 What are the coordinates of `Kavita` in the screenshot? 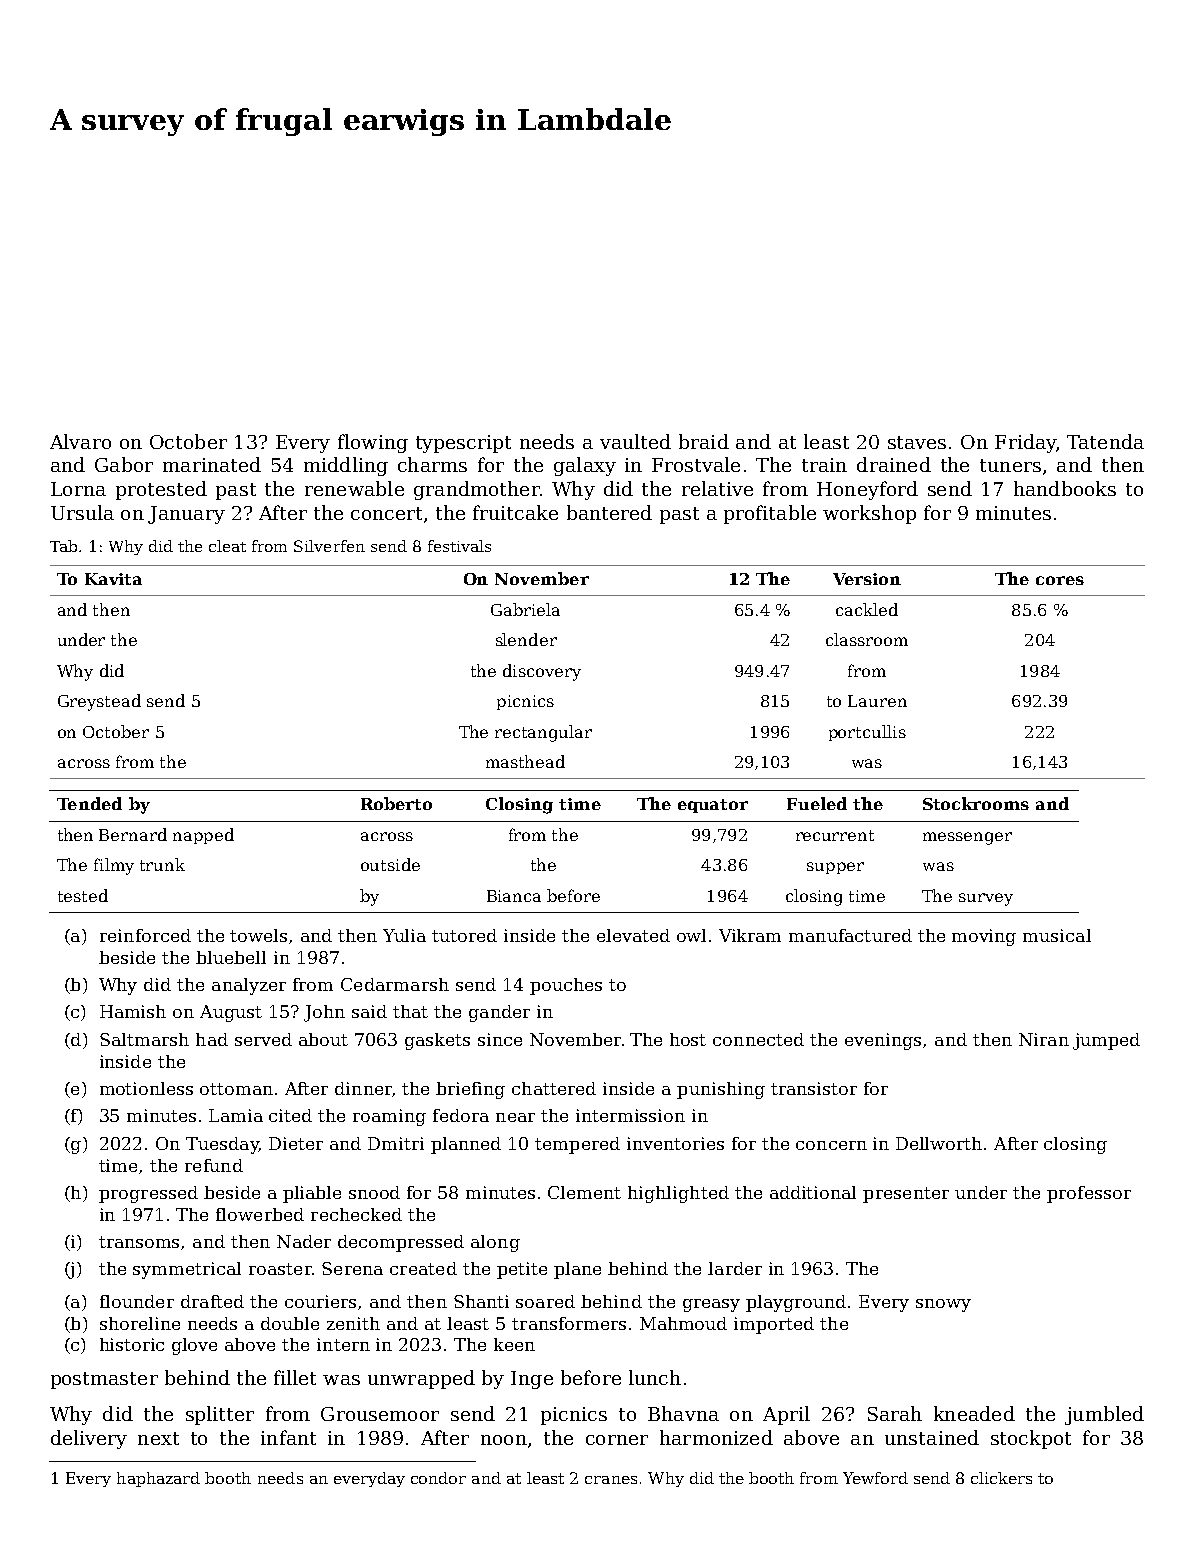 It's located at (113, 579).
